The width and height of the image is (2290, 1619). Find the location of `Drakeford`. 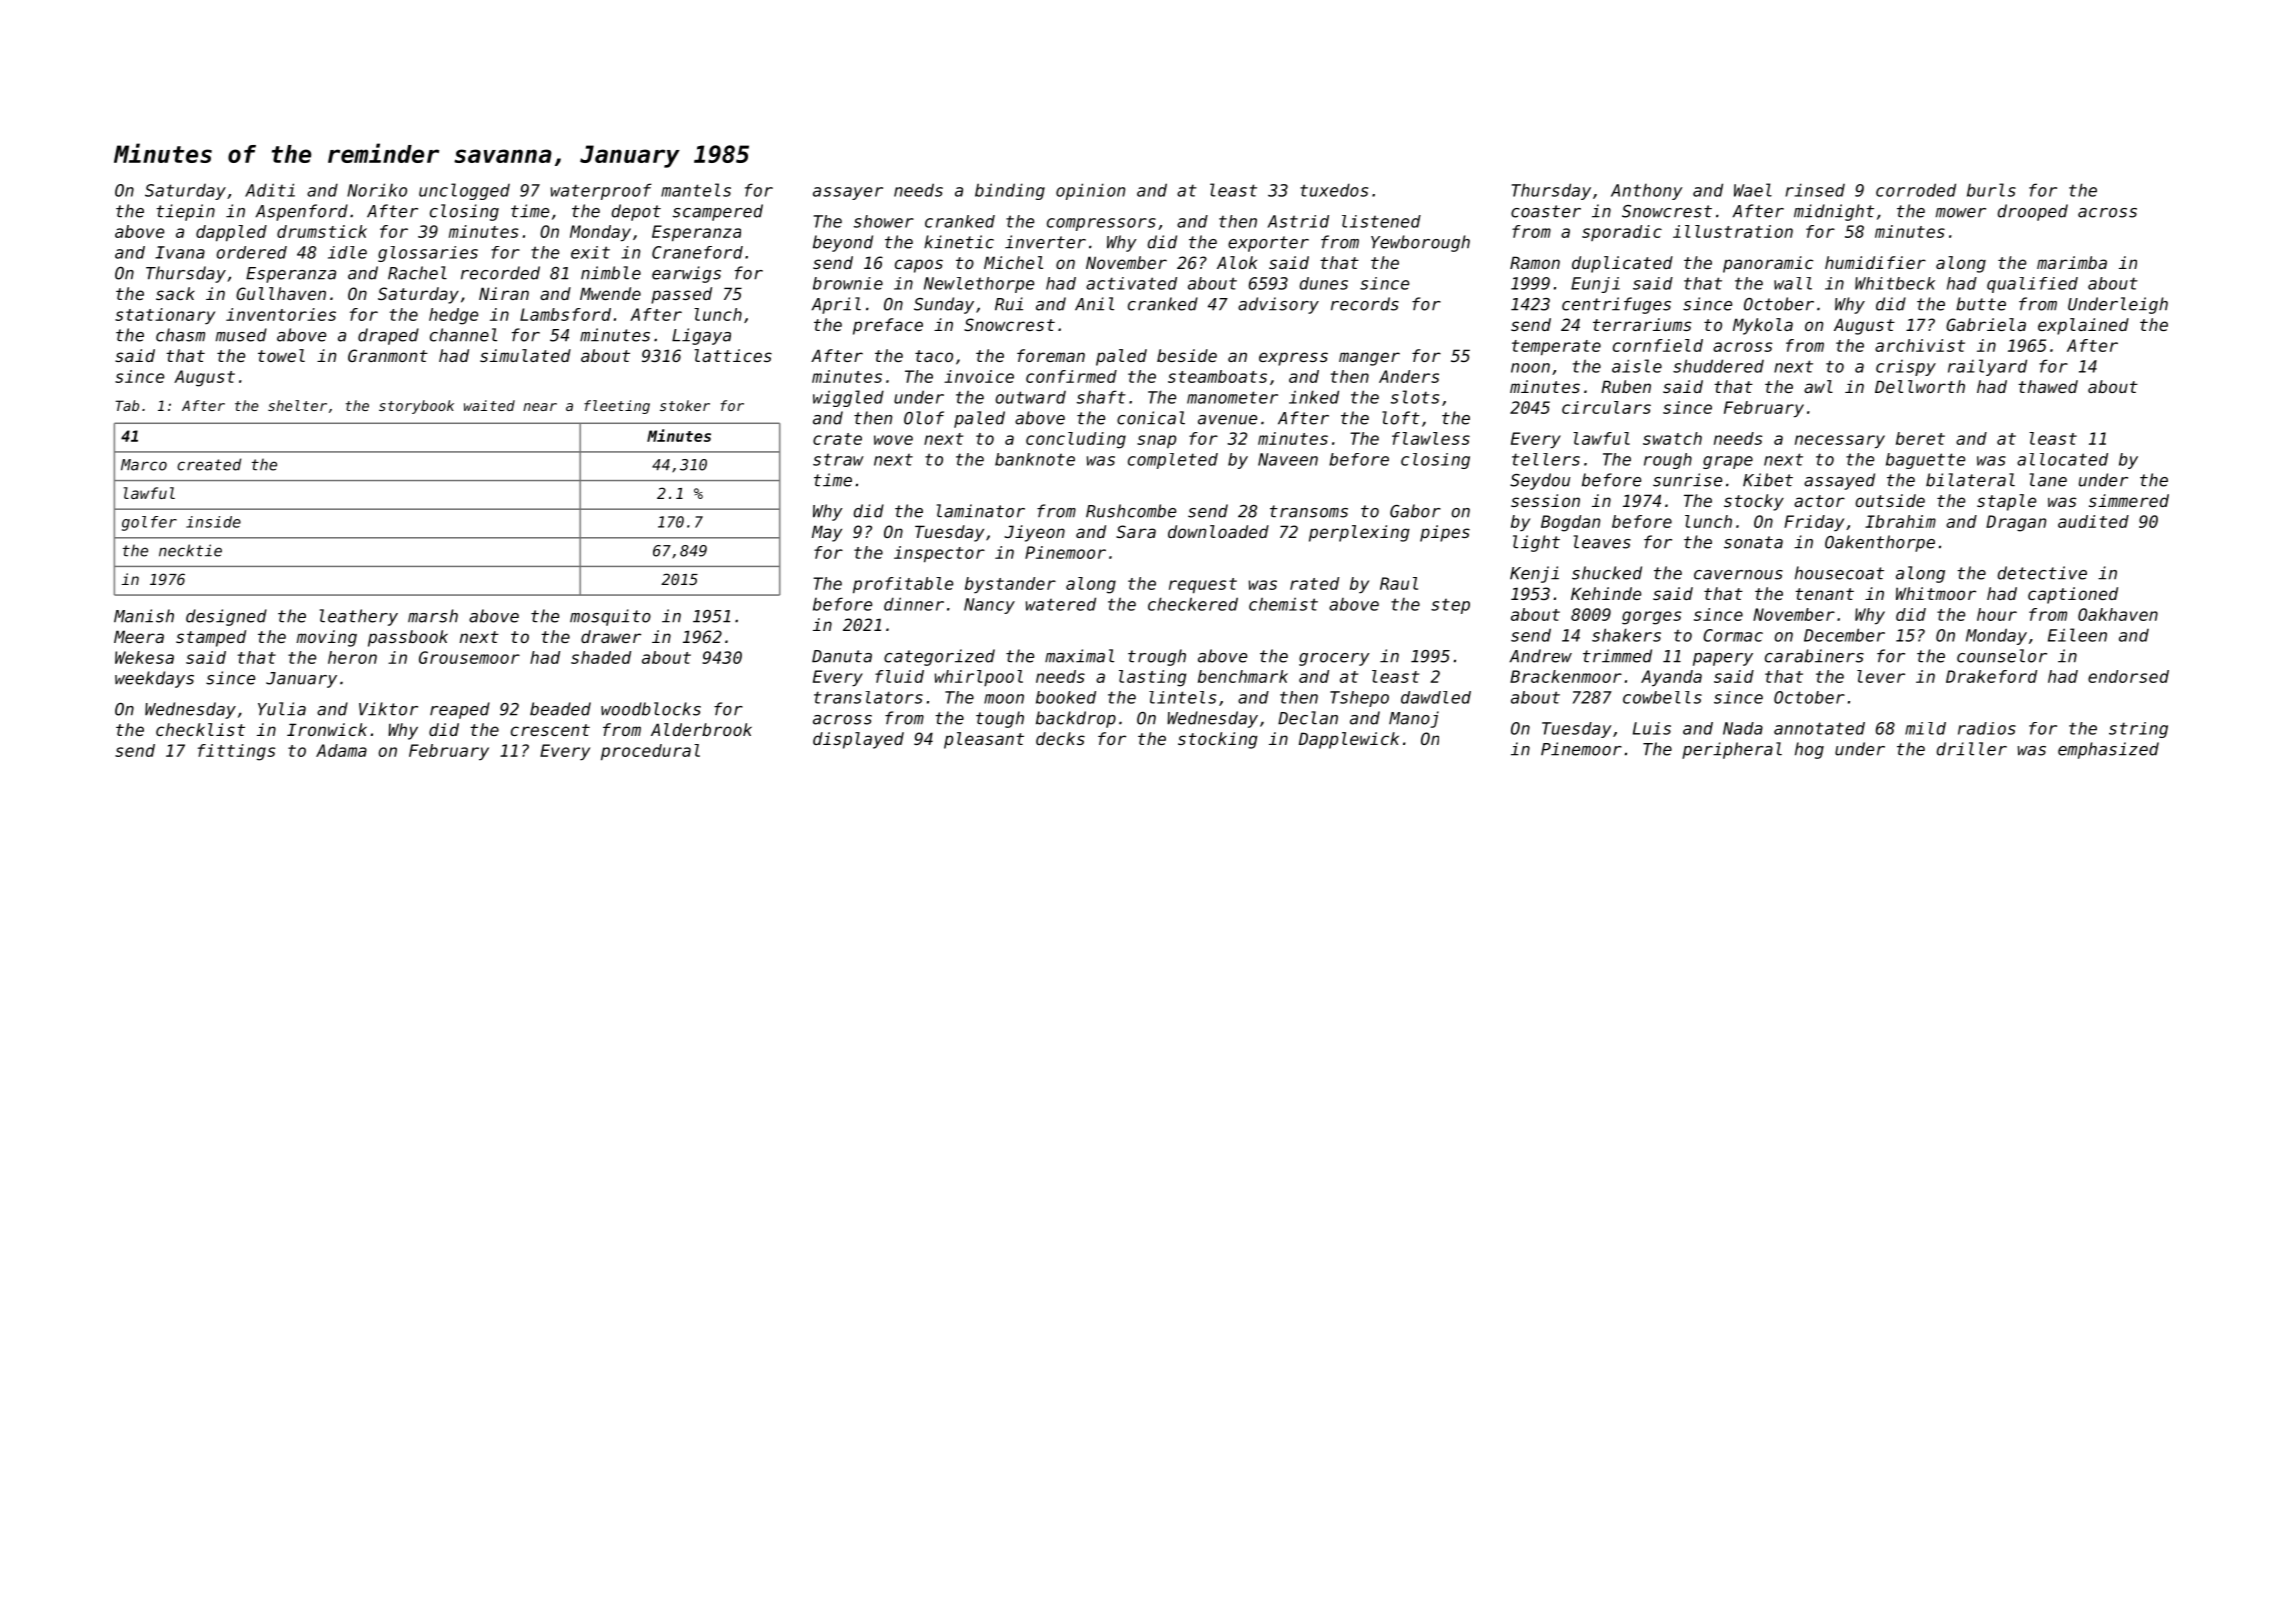

Drakeford is located at coordinates (1991, 676).
